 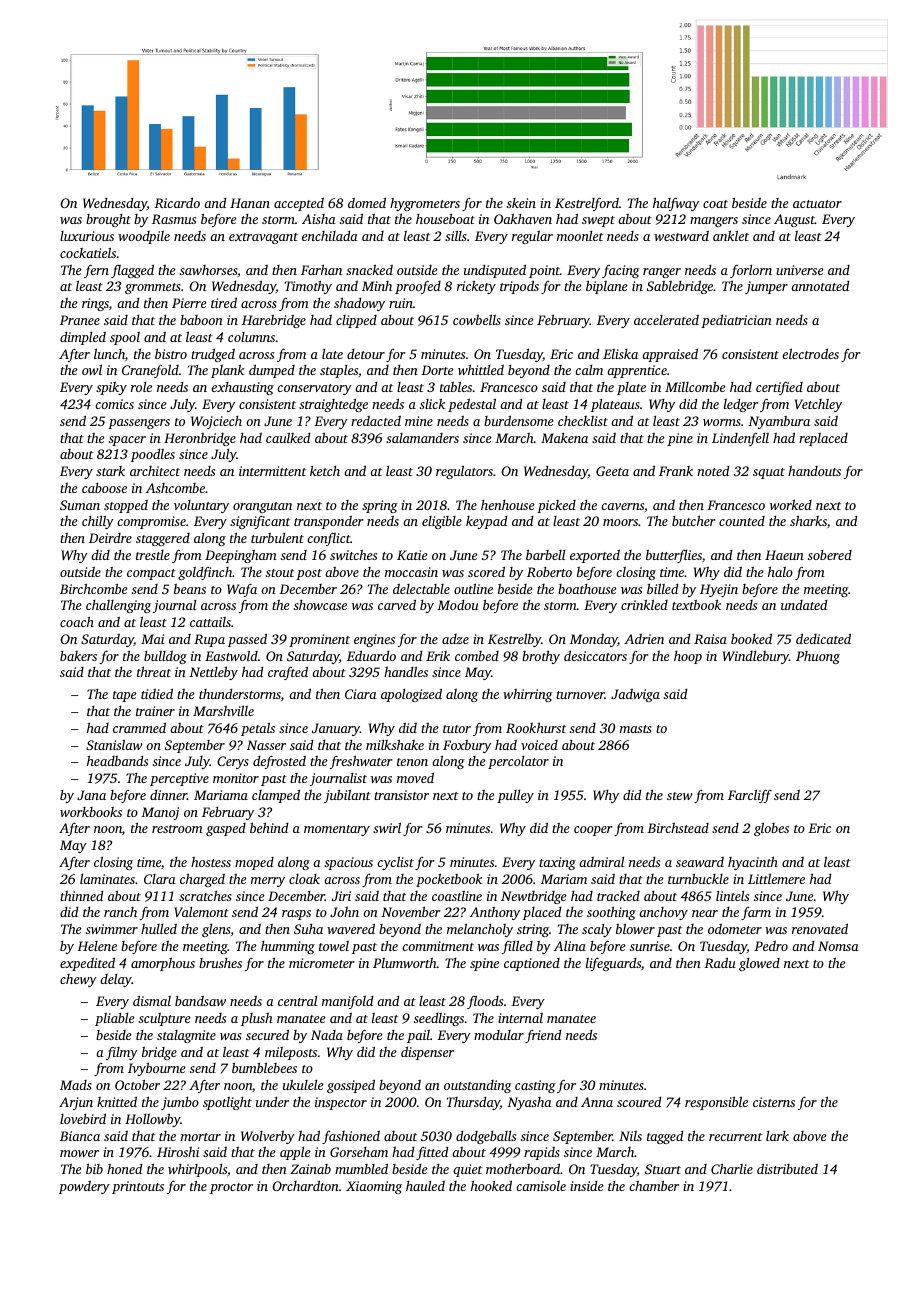 What do you see at coordinates (756, 657) in the screenshot?
I see `Windlebury` at bounding box center [756, 657].
